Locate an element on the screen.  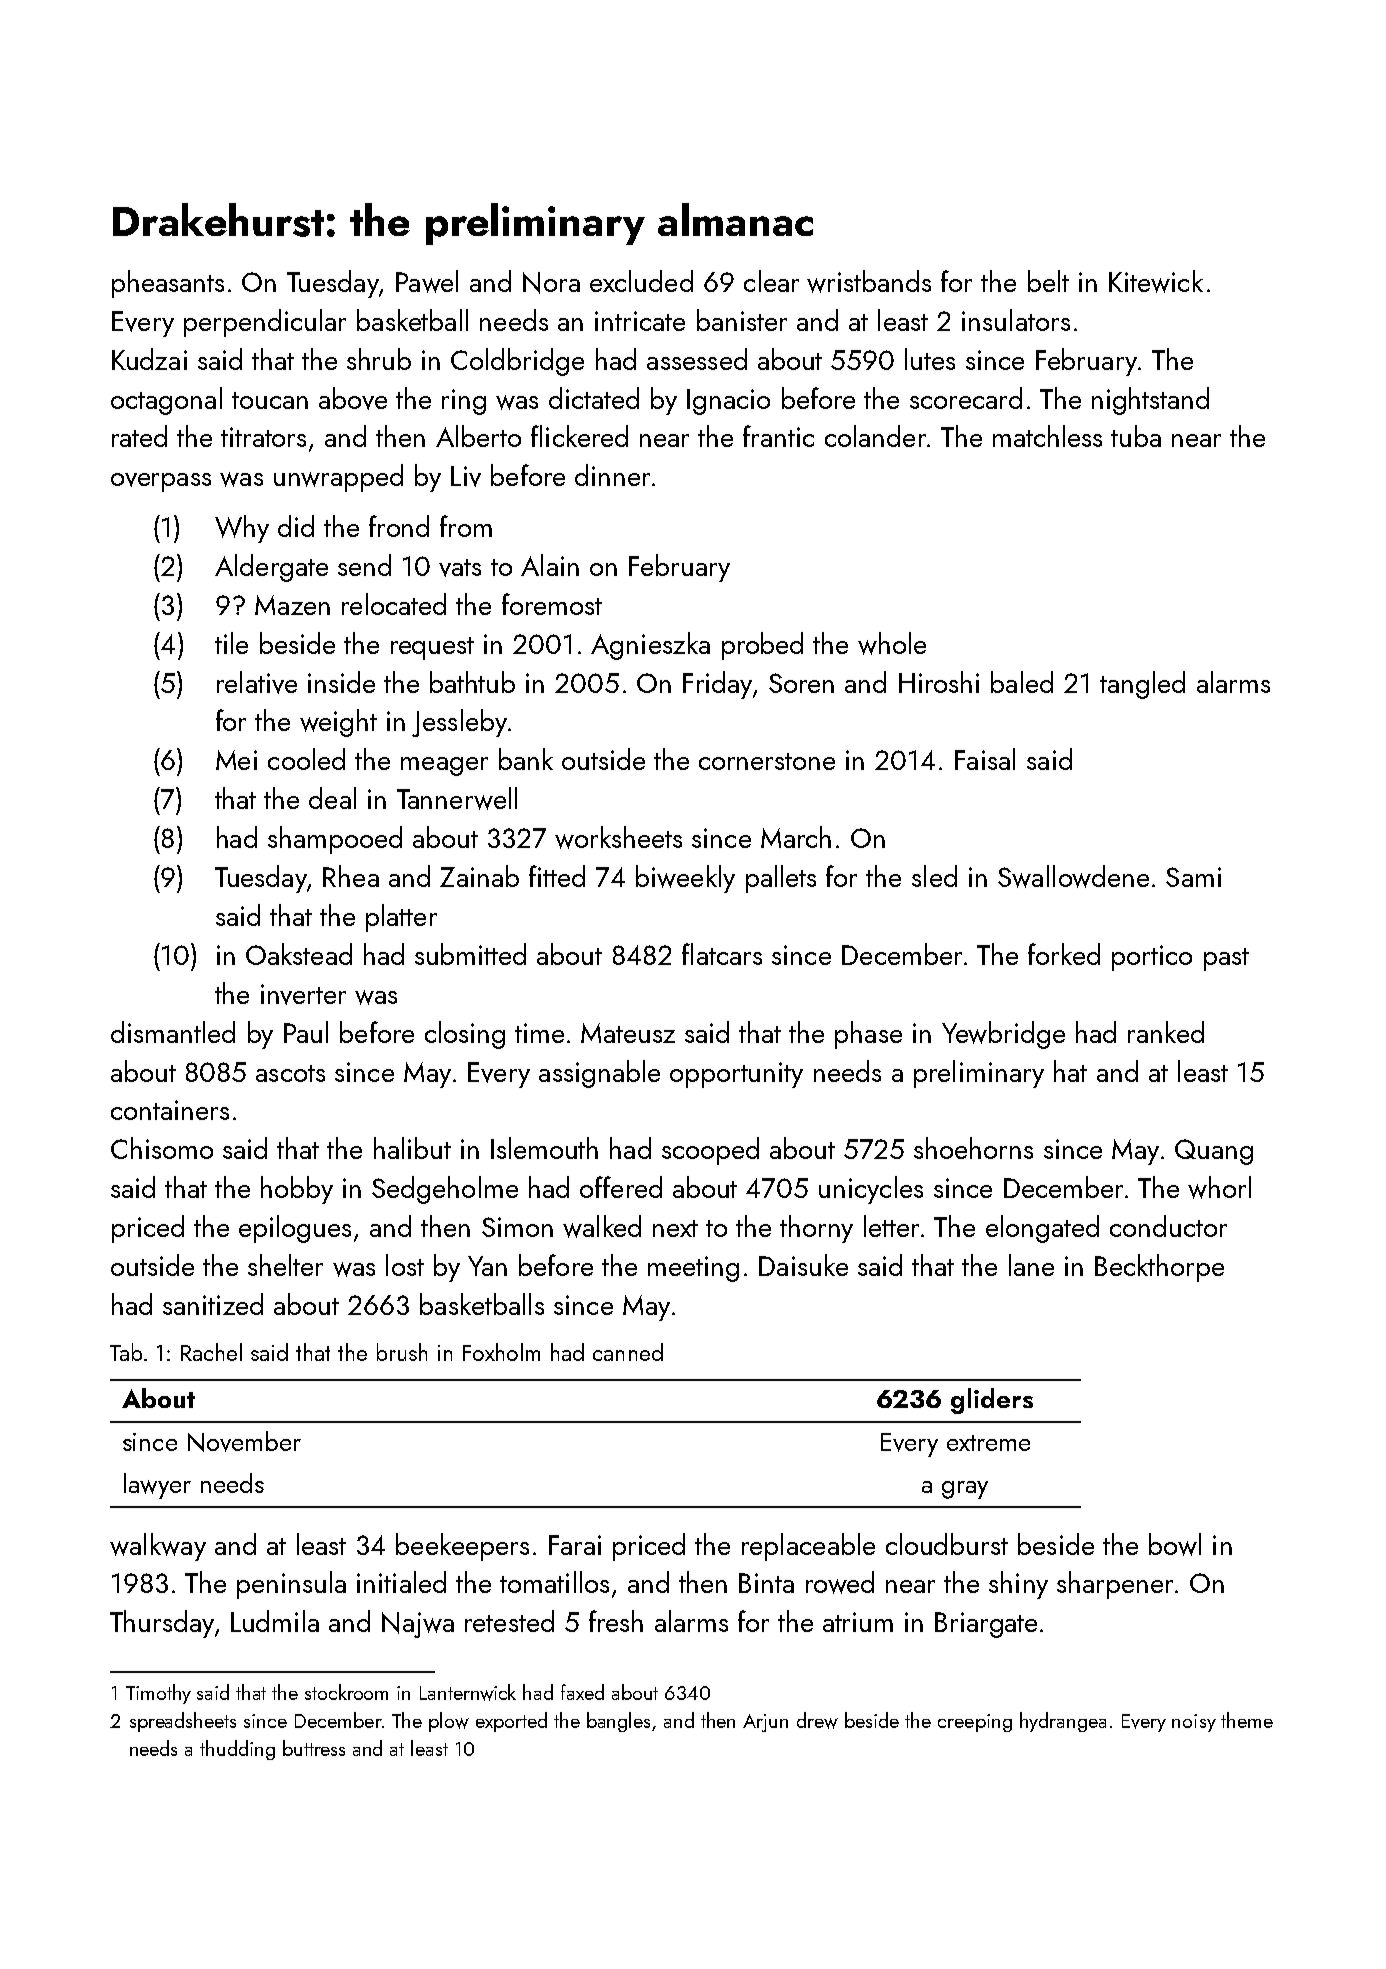
thorny is located at coordinates (816, 1229).
